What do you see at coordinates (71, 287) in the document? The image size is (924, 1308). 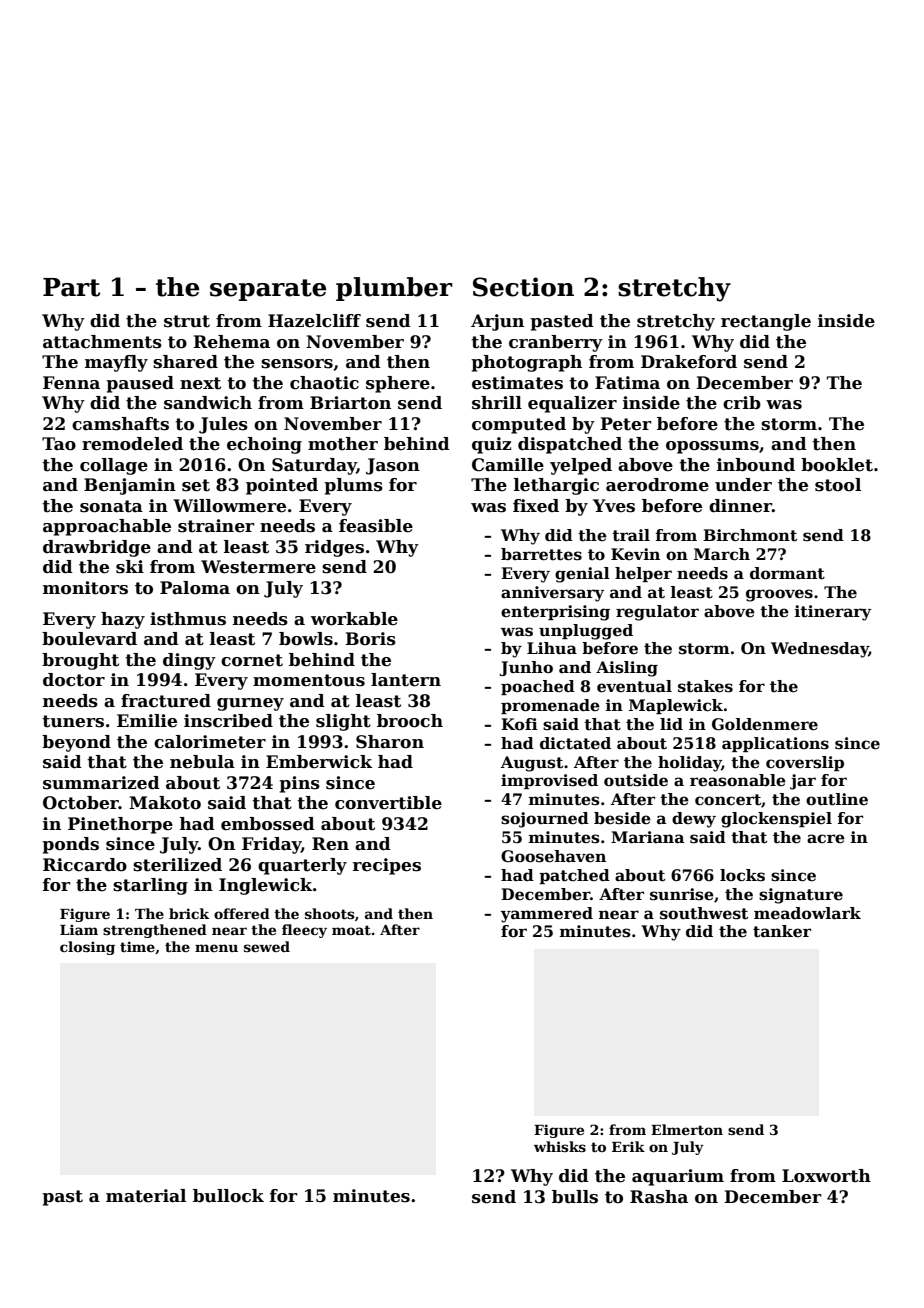 I see `Part` at bounding box center [71, 287].
